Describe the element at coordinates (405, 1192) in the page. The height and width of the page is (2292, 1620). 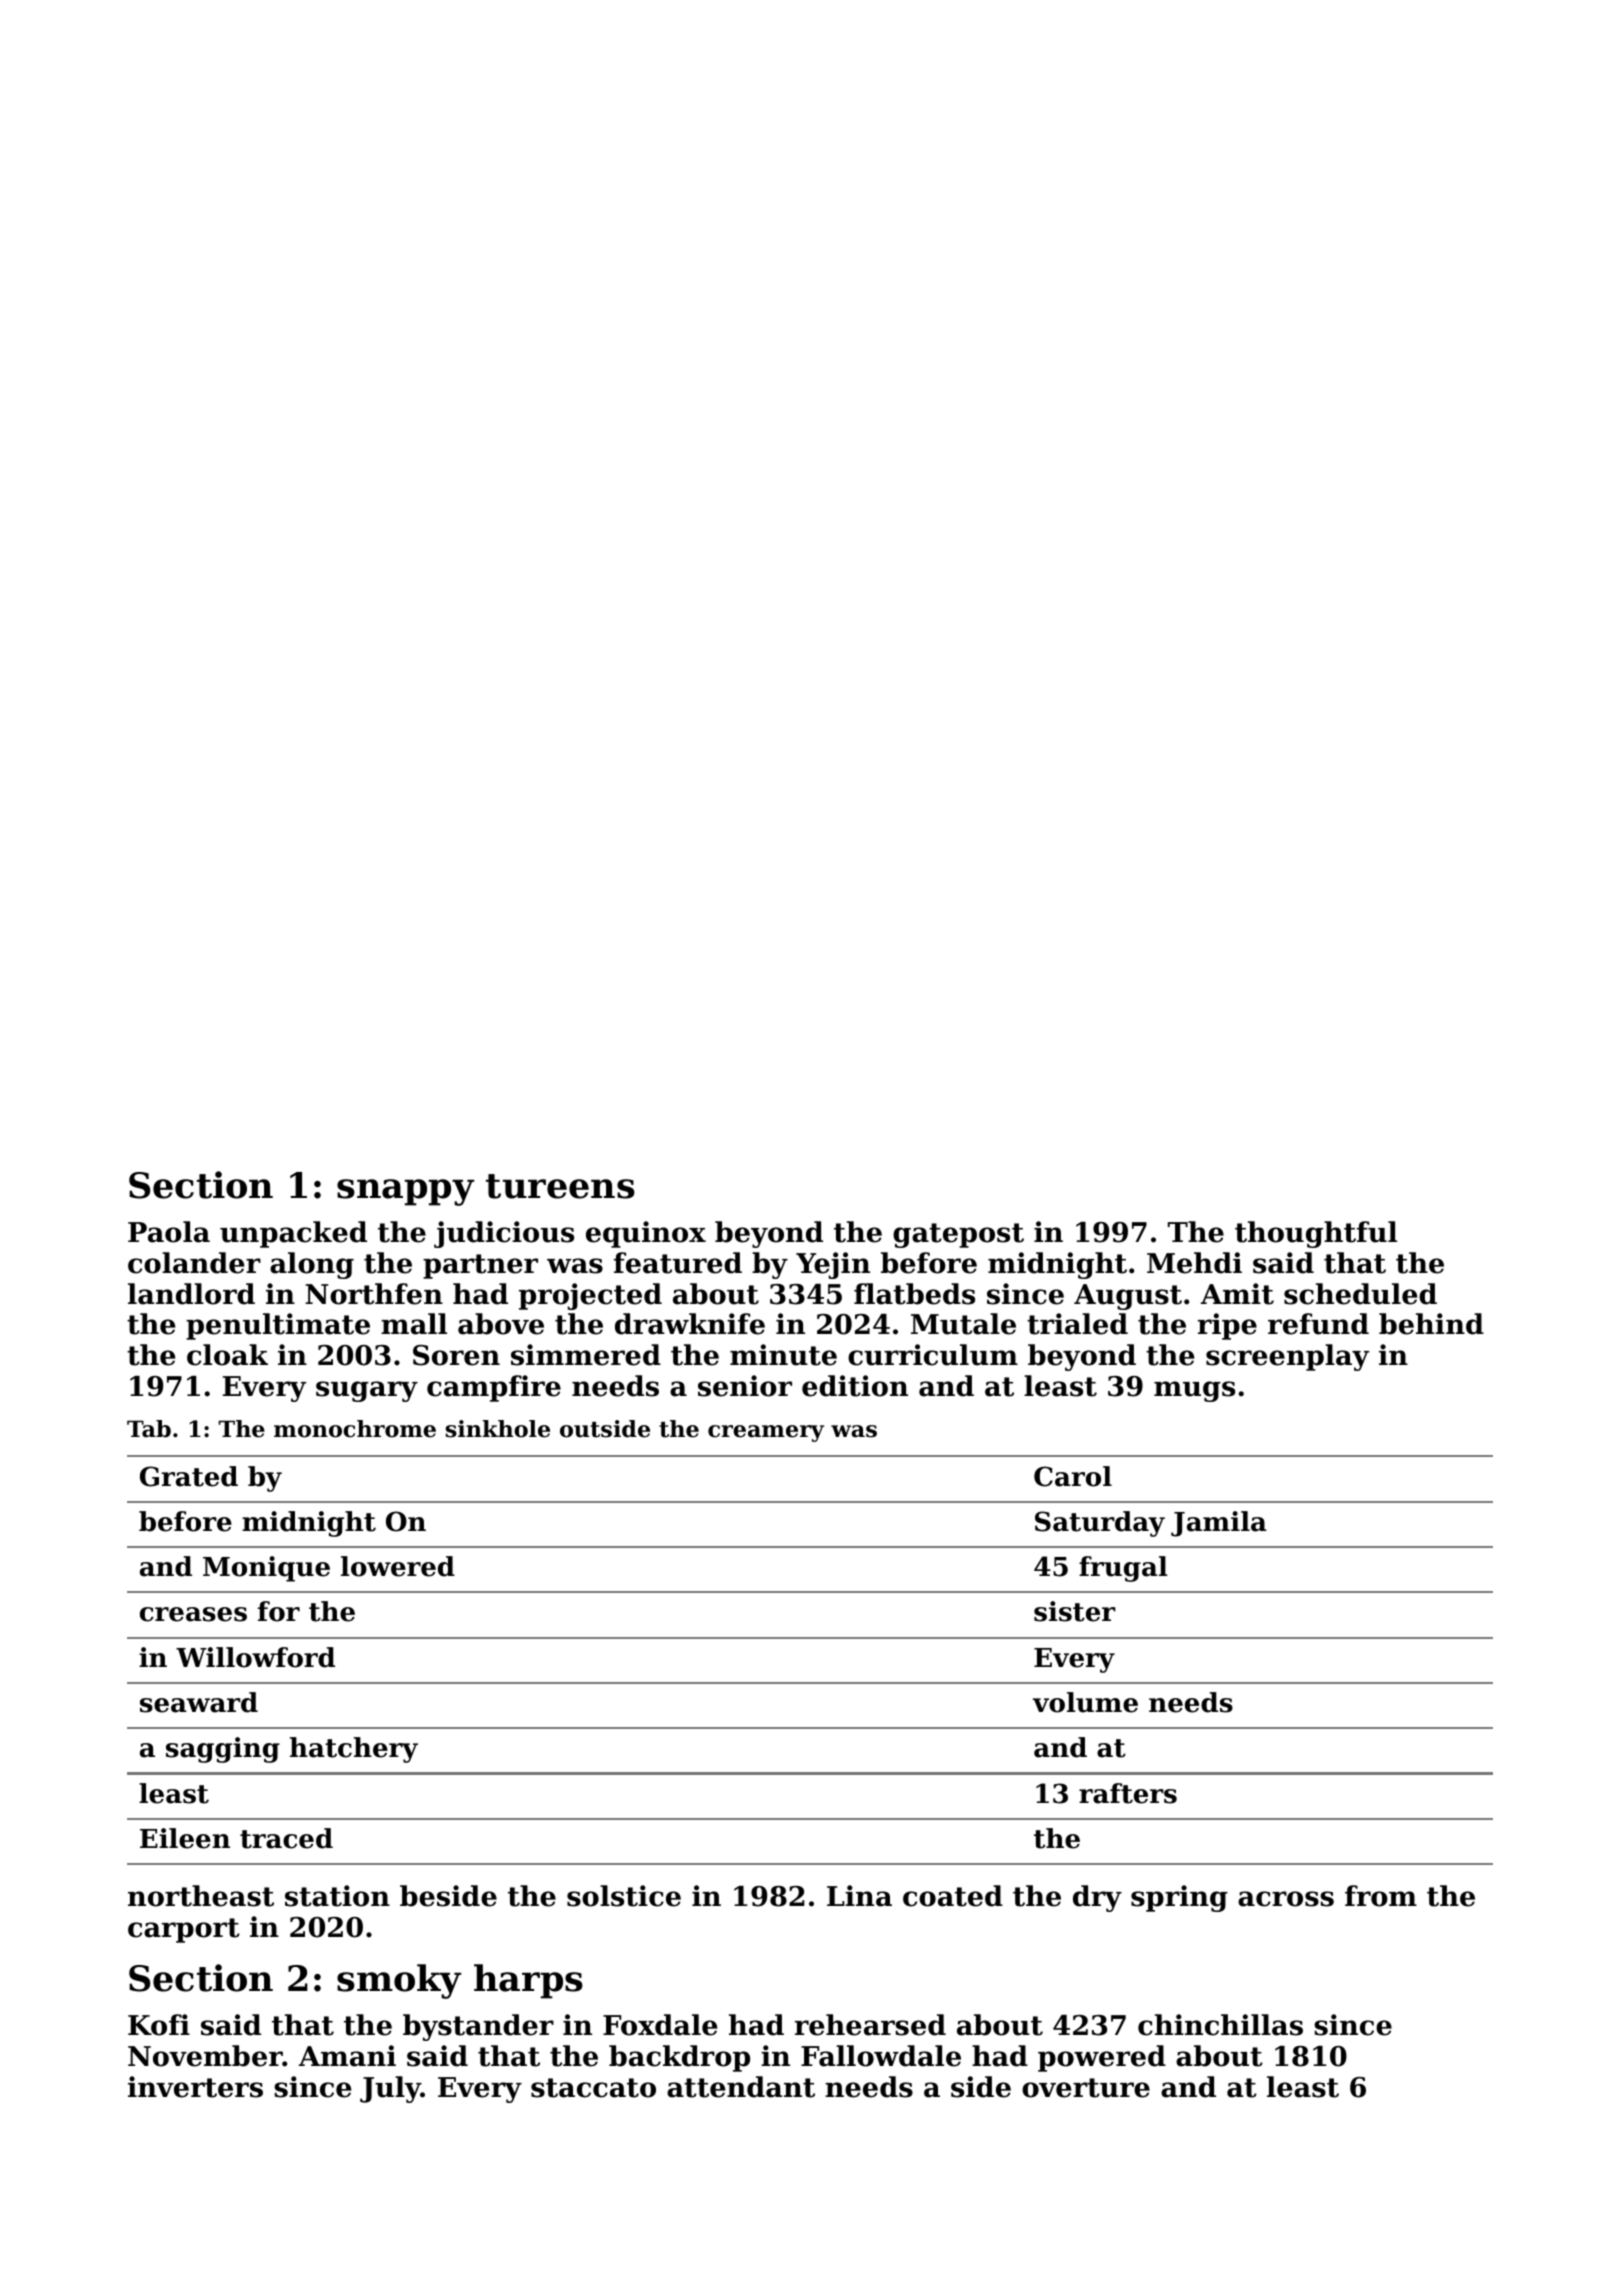
I see `snappy` at that location.
